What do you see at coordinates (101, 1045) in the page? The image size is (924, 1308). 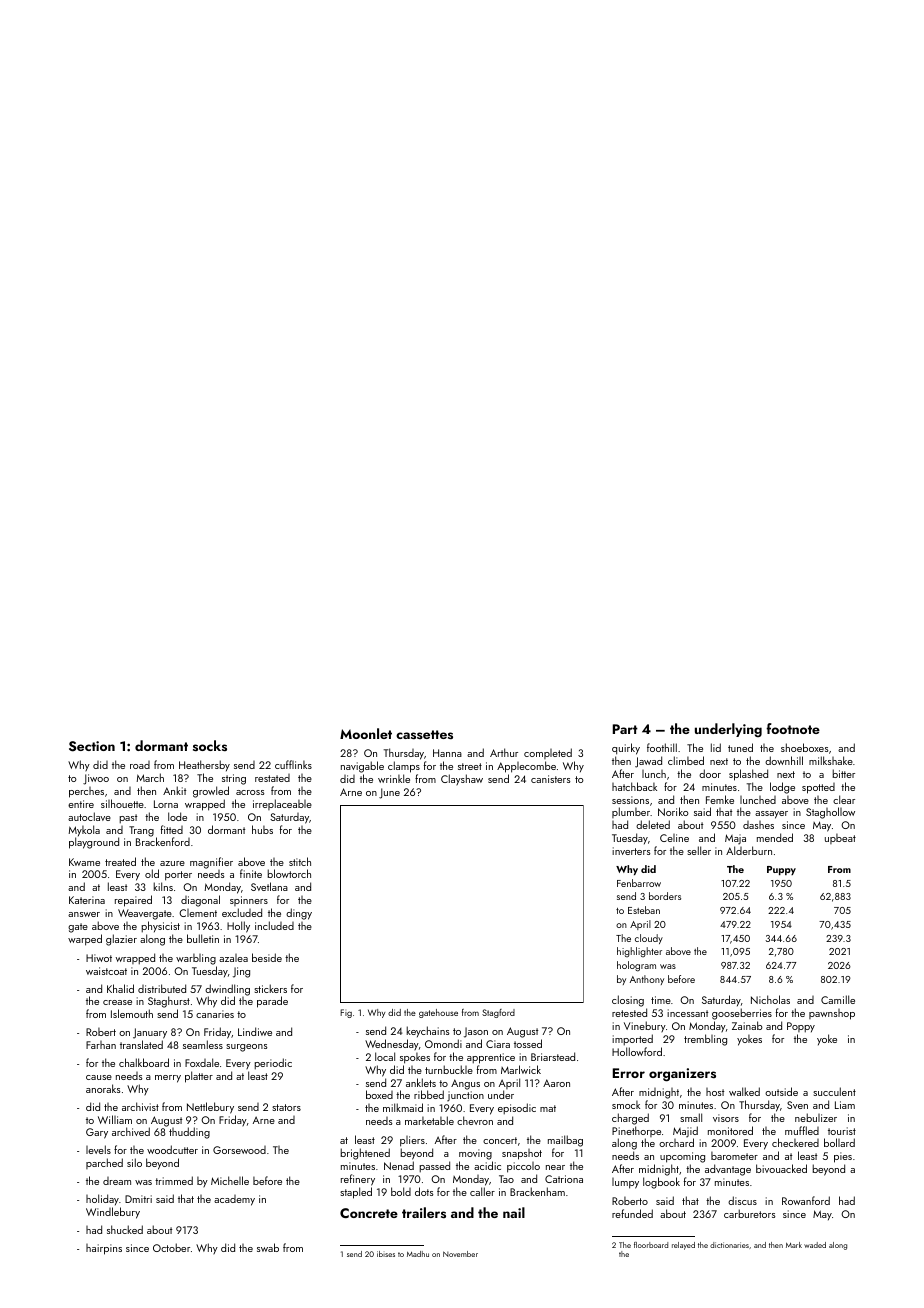 I see `Farhan` at bounding box center [101, 1045].
